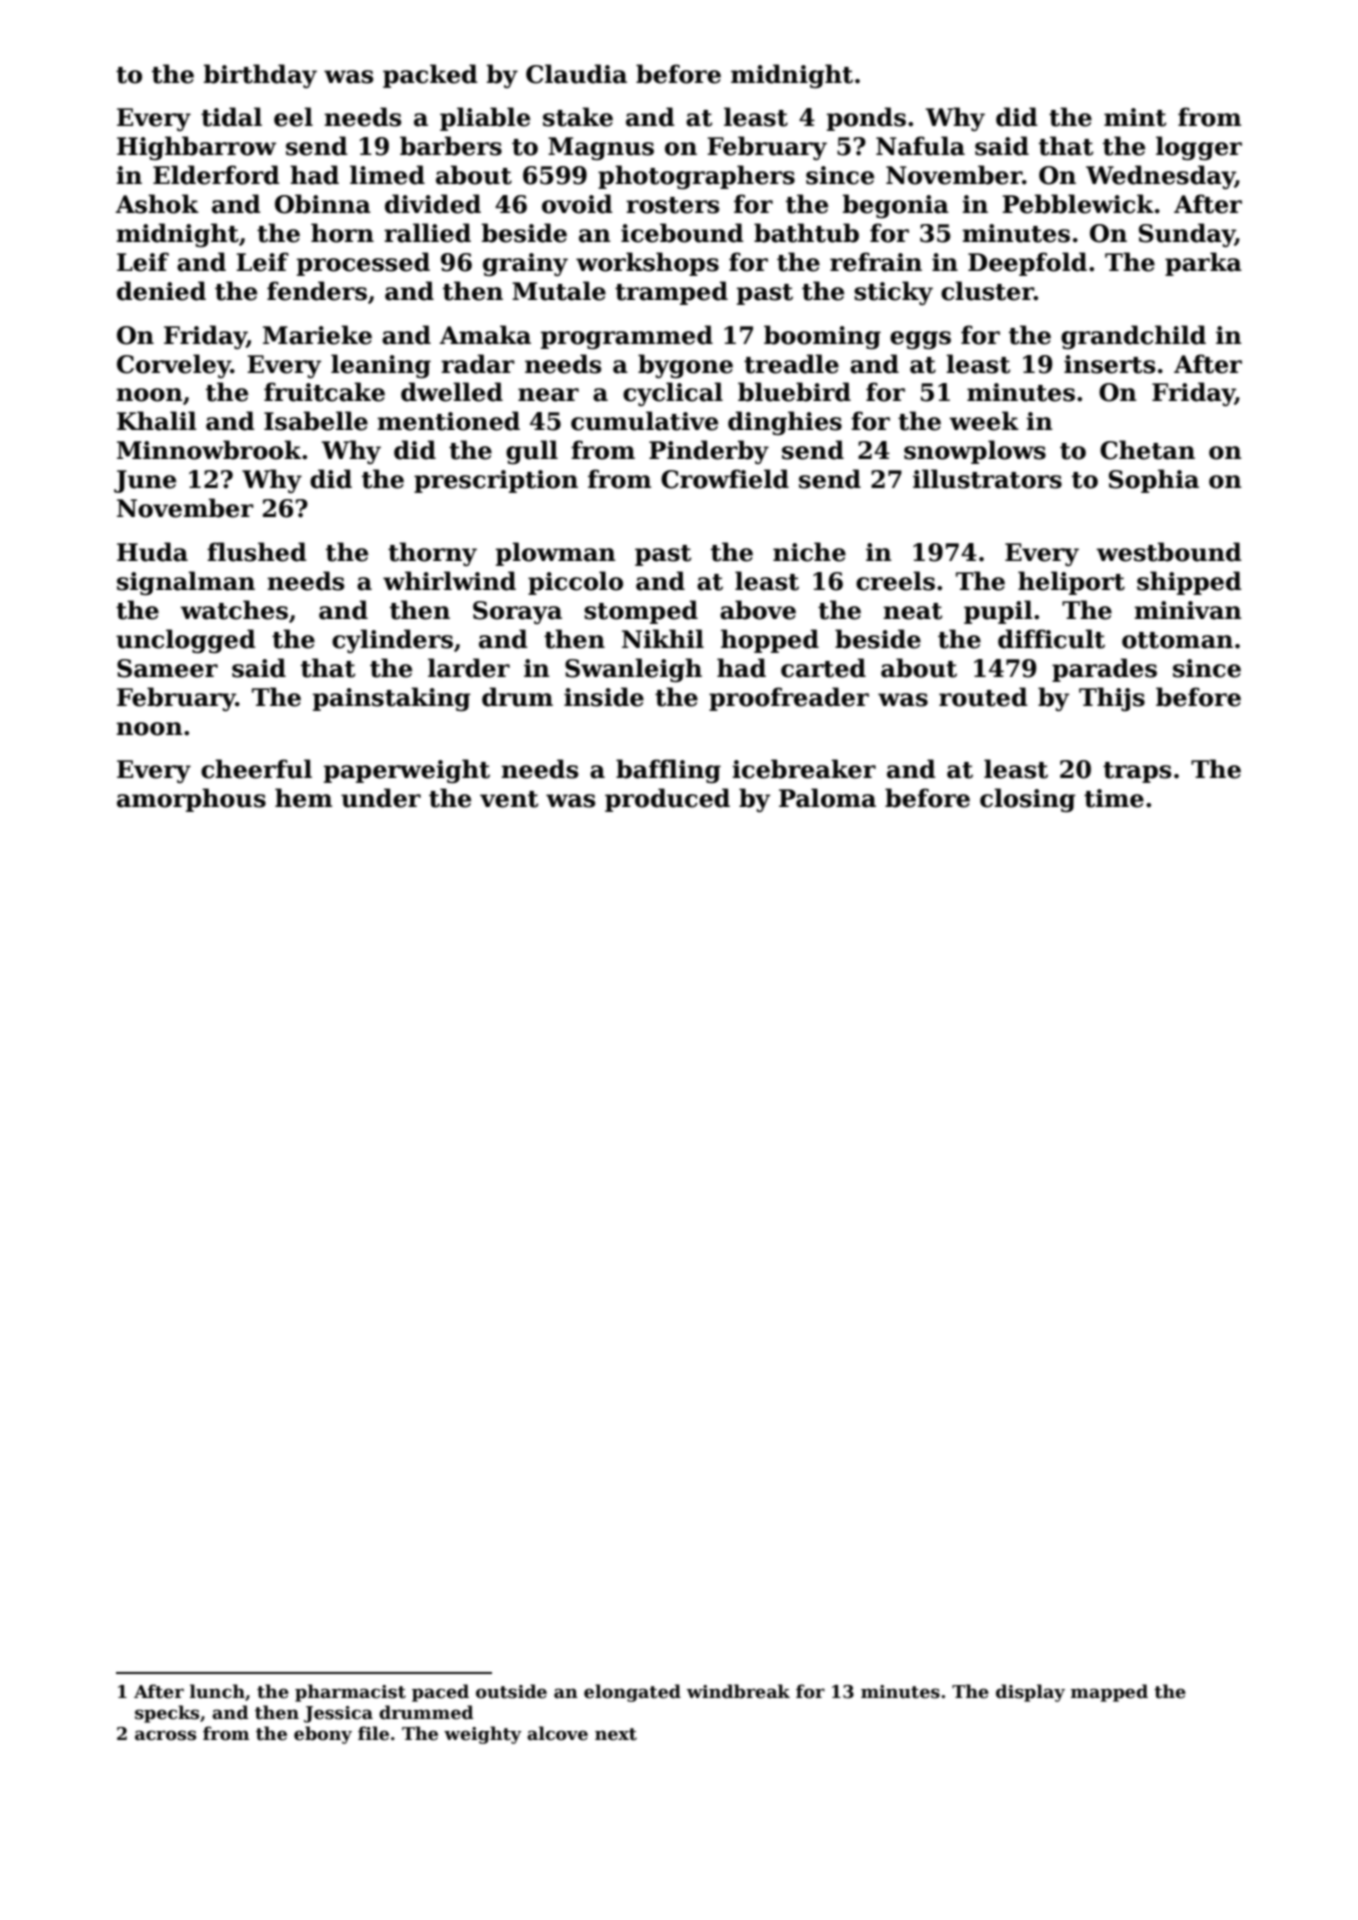 This screenshot has width=1358, height=1920. Describe the element at coordinates (616, 1734) in the screenshot. I see `next` at that location.
